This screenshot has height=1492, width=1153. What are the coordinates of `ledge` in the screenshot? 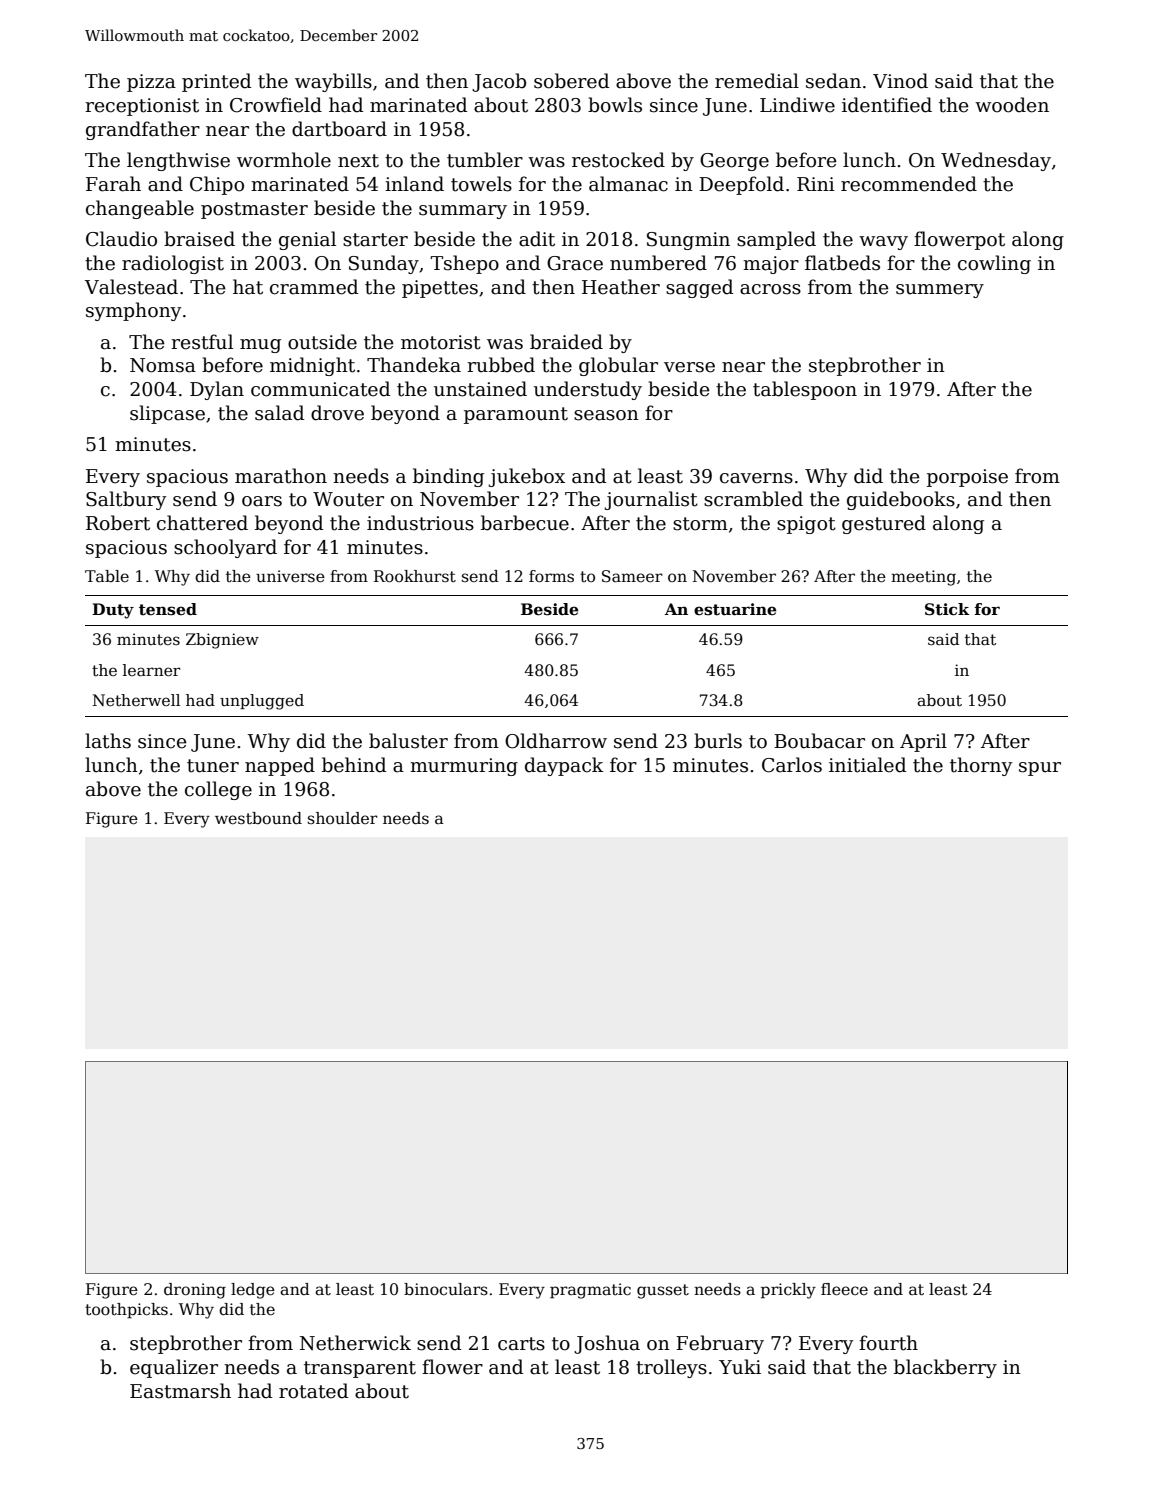 It's located at (253, 1291).
